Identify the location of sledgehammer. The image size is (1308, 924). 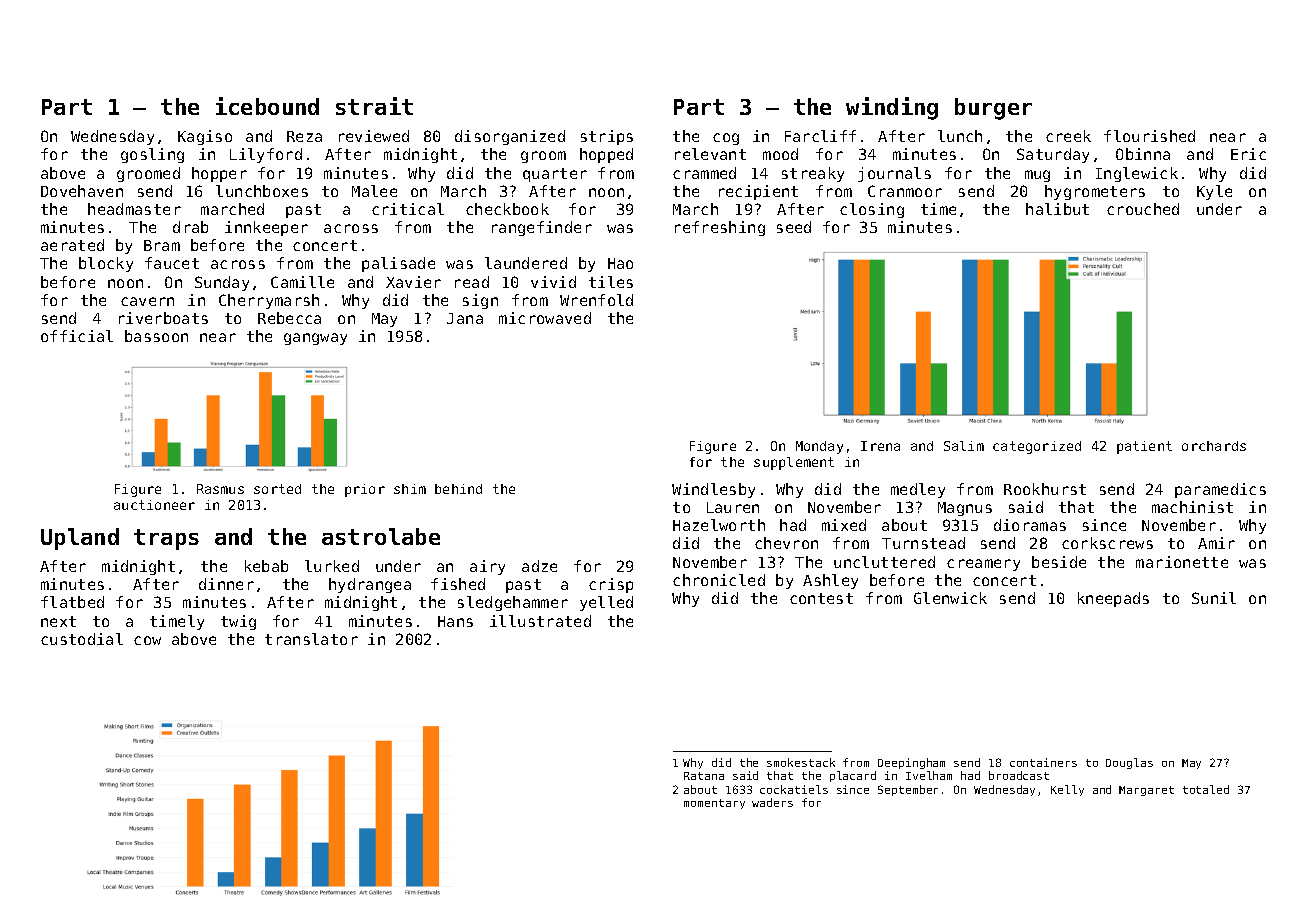
(513, 603).
